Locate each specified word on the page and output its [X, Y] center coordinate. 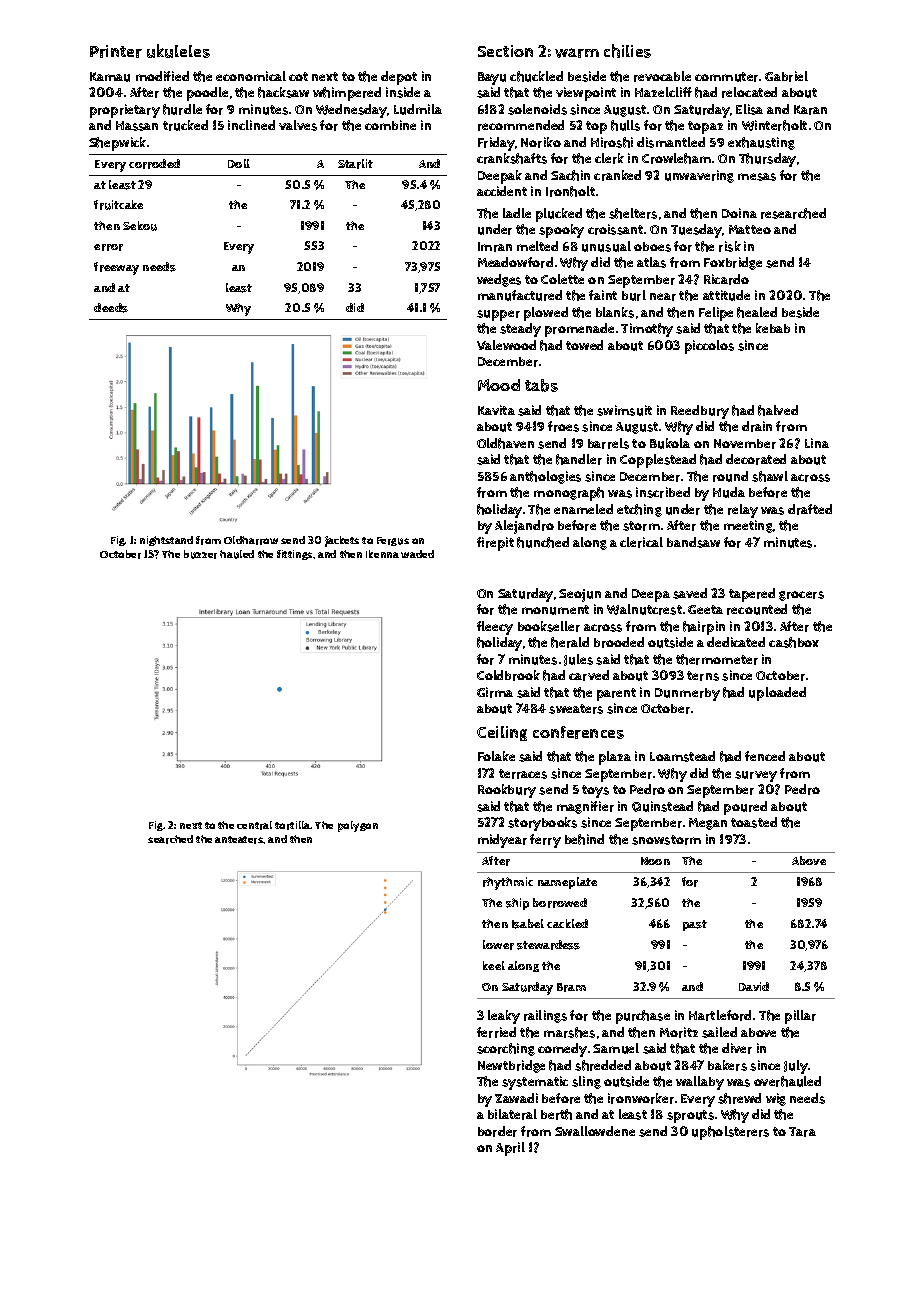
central [254, 825]
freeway [116, 268]
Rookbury [507, 791]
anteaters [239, 840]
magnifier [585, 807]
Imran [495, 247]
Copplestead [658, 461]
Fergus [393, 541]
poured [745, 808]
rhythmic [508, 883]
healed [757, 312]
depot [399, 78]
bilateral [512, 1114]
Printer [116, 51]
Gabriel [786, 76]
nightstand [166, 541]
